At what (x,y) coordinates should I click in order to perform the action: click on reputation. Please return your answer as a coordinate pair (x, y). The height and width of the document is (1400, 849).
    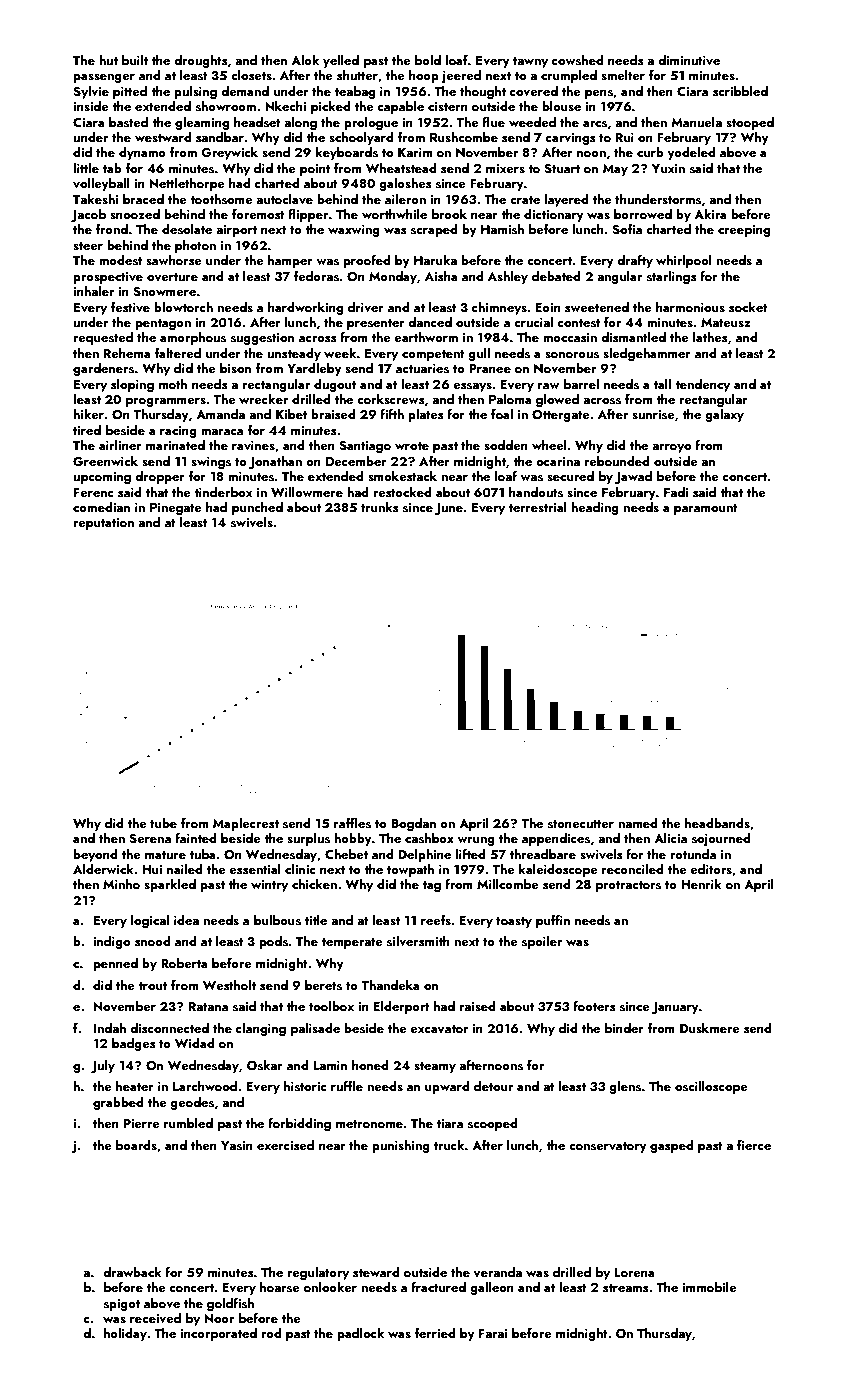
    Looking at the image, I should click on (103, 524).
